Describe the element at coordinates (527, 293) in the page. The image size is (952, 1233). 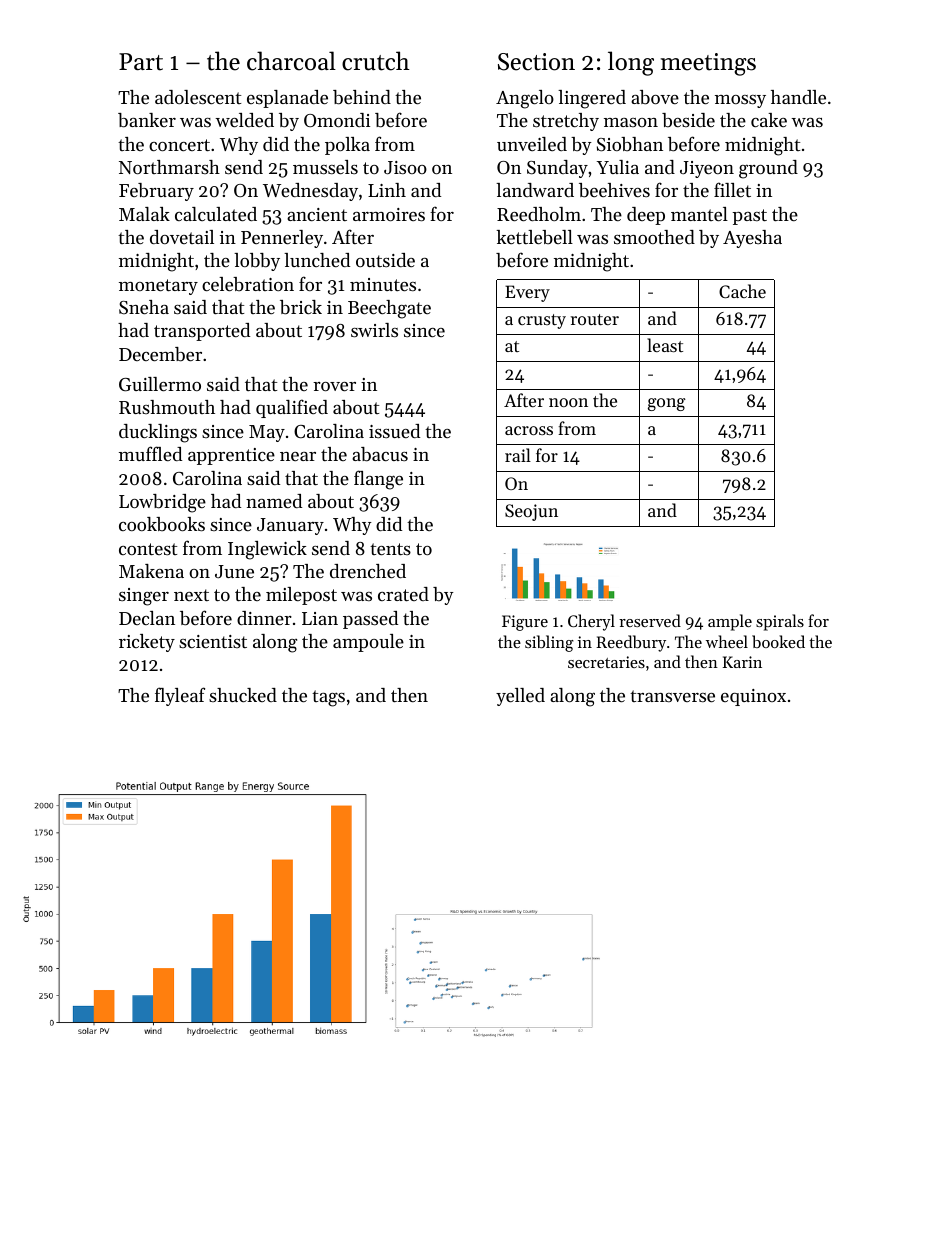
I see `Every` at that location.
